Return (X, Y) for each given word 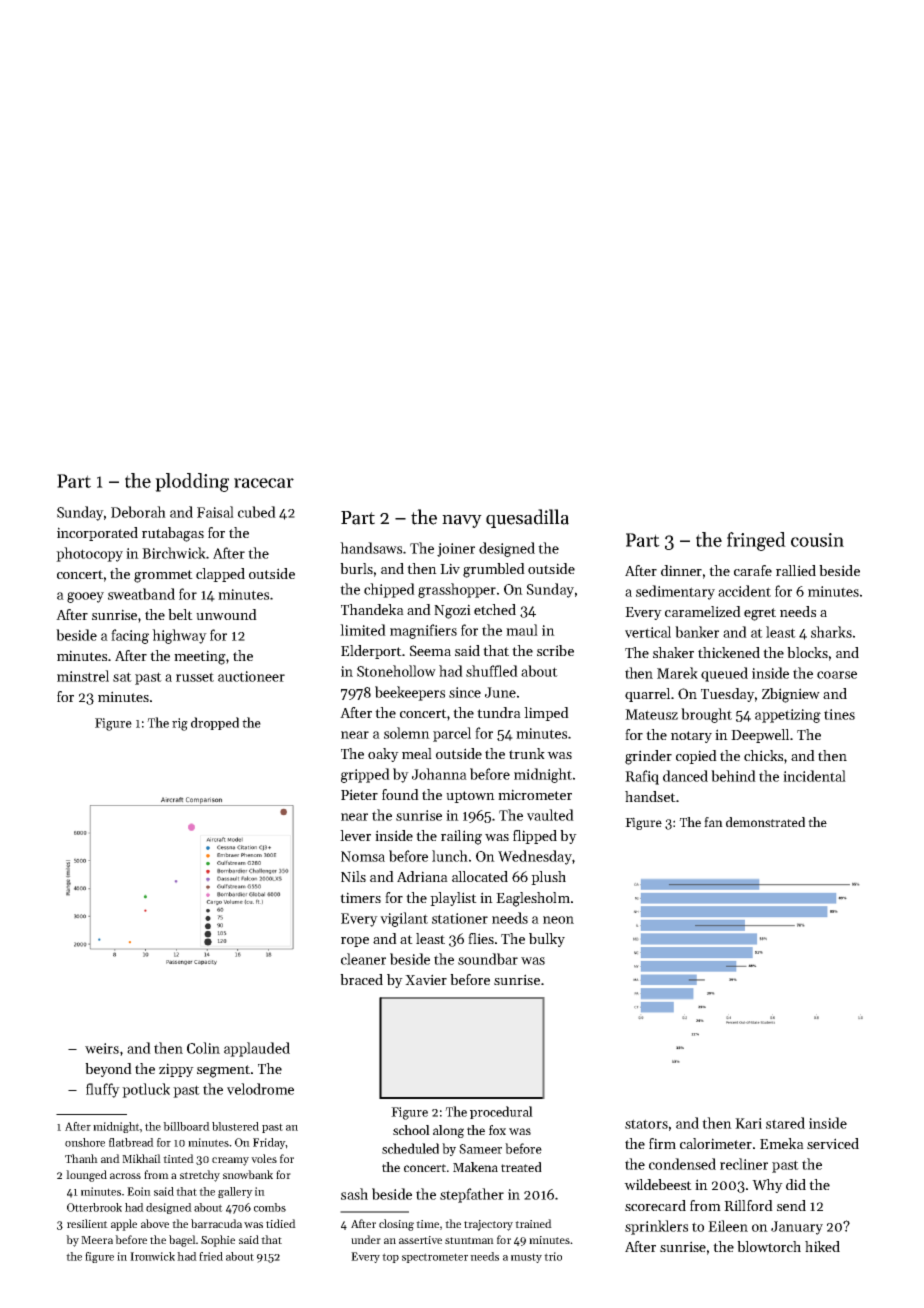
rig (180, 724)
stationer (460, 918)
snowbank (248, 1174)
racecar (264, 483)
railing (461, 837)
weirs (102, 1048)
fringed (756, 541)
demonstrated (765, 822)
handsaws (371, 548)
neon (558, 920)
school (411, 1130)
